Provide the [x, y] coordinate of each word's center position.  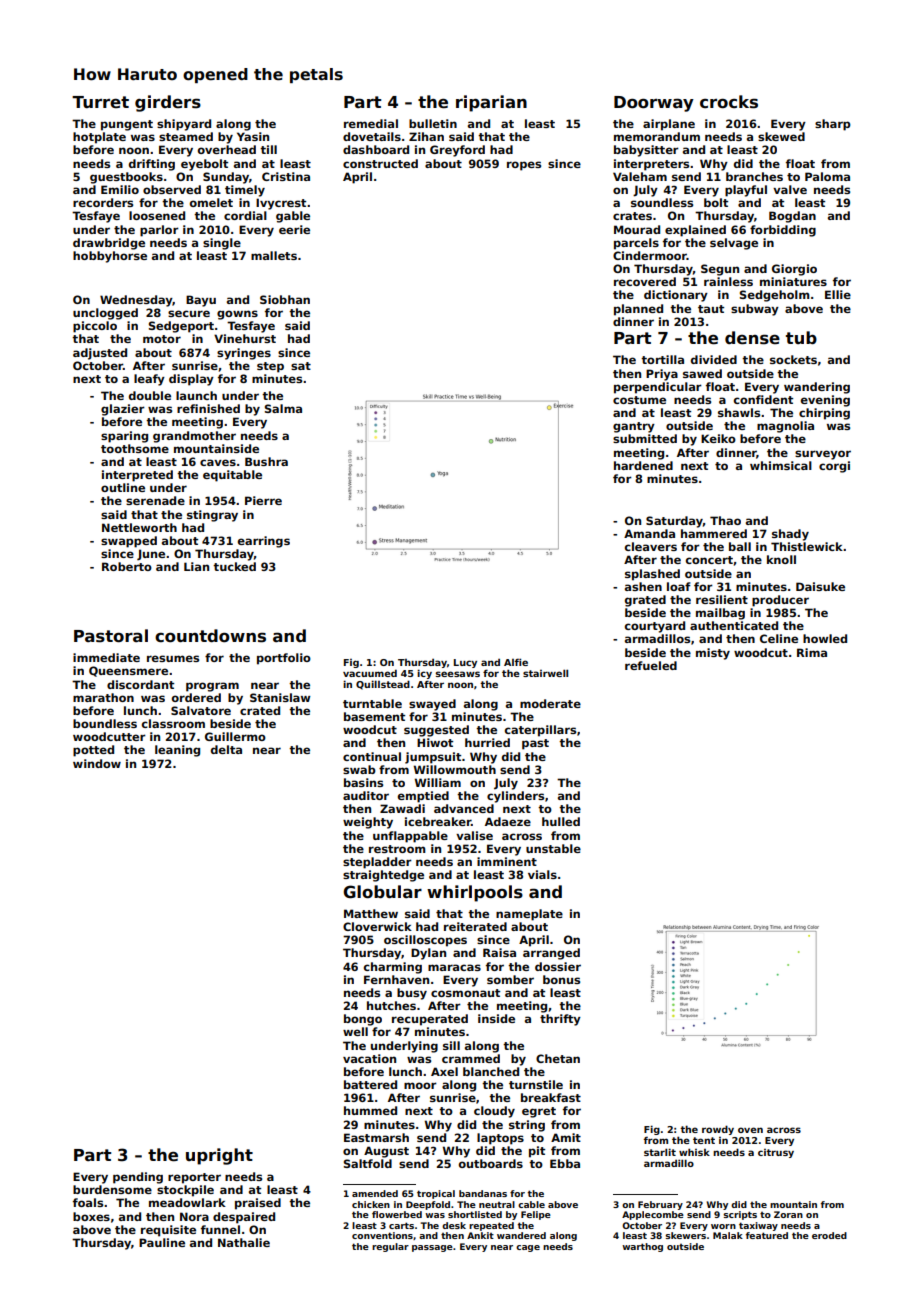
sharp [833, 125]
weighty [368, 823]
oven [750, 1130]
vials [542, 874]
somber [510, 979]
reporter [194, 1178]
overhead [227, 149]
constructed [380, 163]
